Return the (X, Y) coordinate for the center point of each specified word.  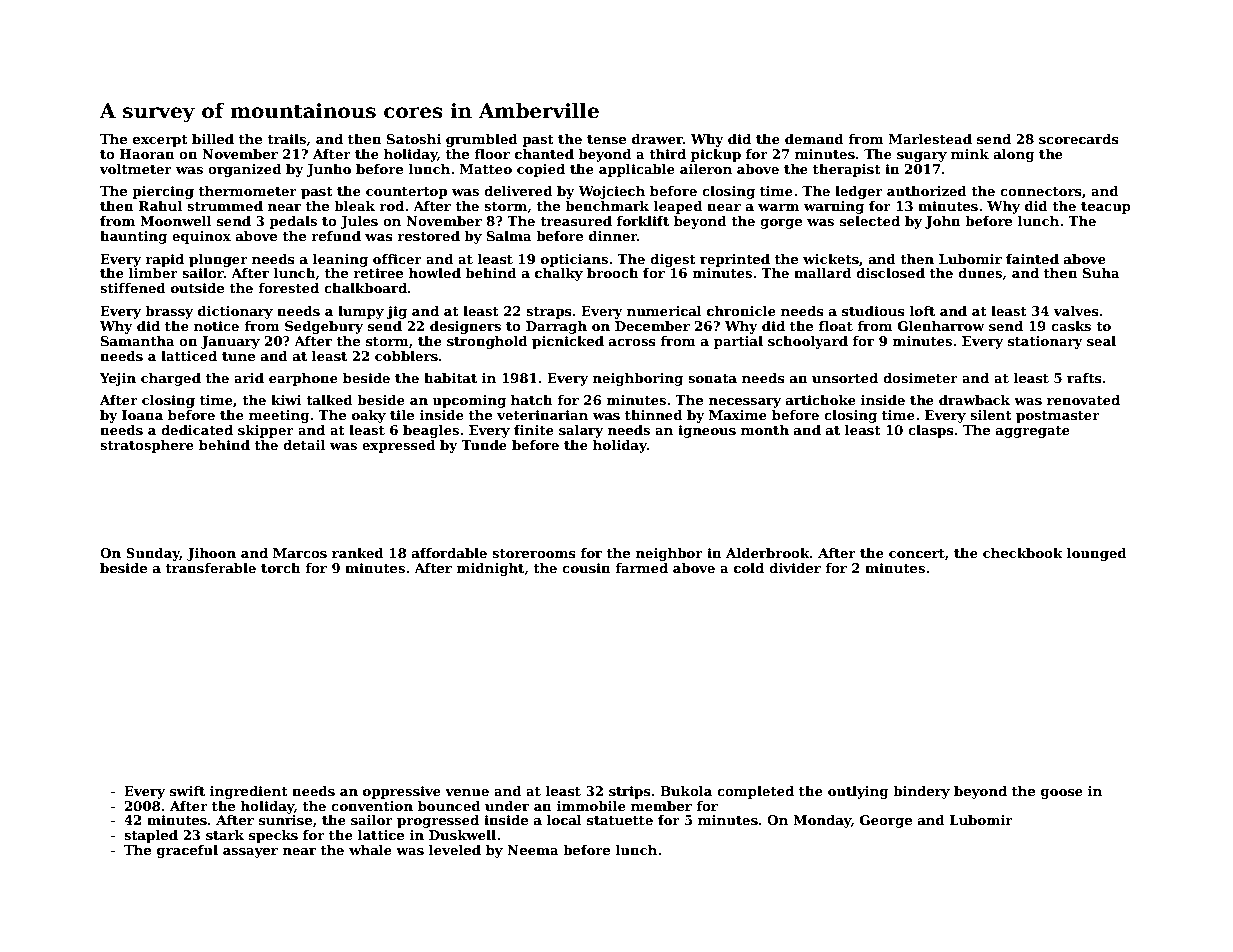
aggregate (1033, 432)
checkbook (1023, 553)
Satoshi (414, 139)
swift (187, 791)
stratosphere (147, 446)
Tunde (484, 445)
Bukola (686, 791)
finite (534, 430)
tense (606, 139)
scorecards (1079, 139)
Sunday (153, 554)
